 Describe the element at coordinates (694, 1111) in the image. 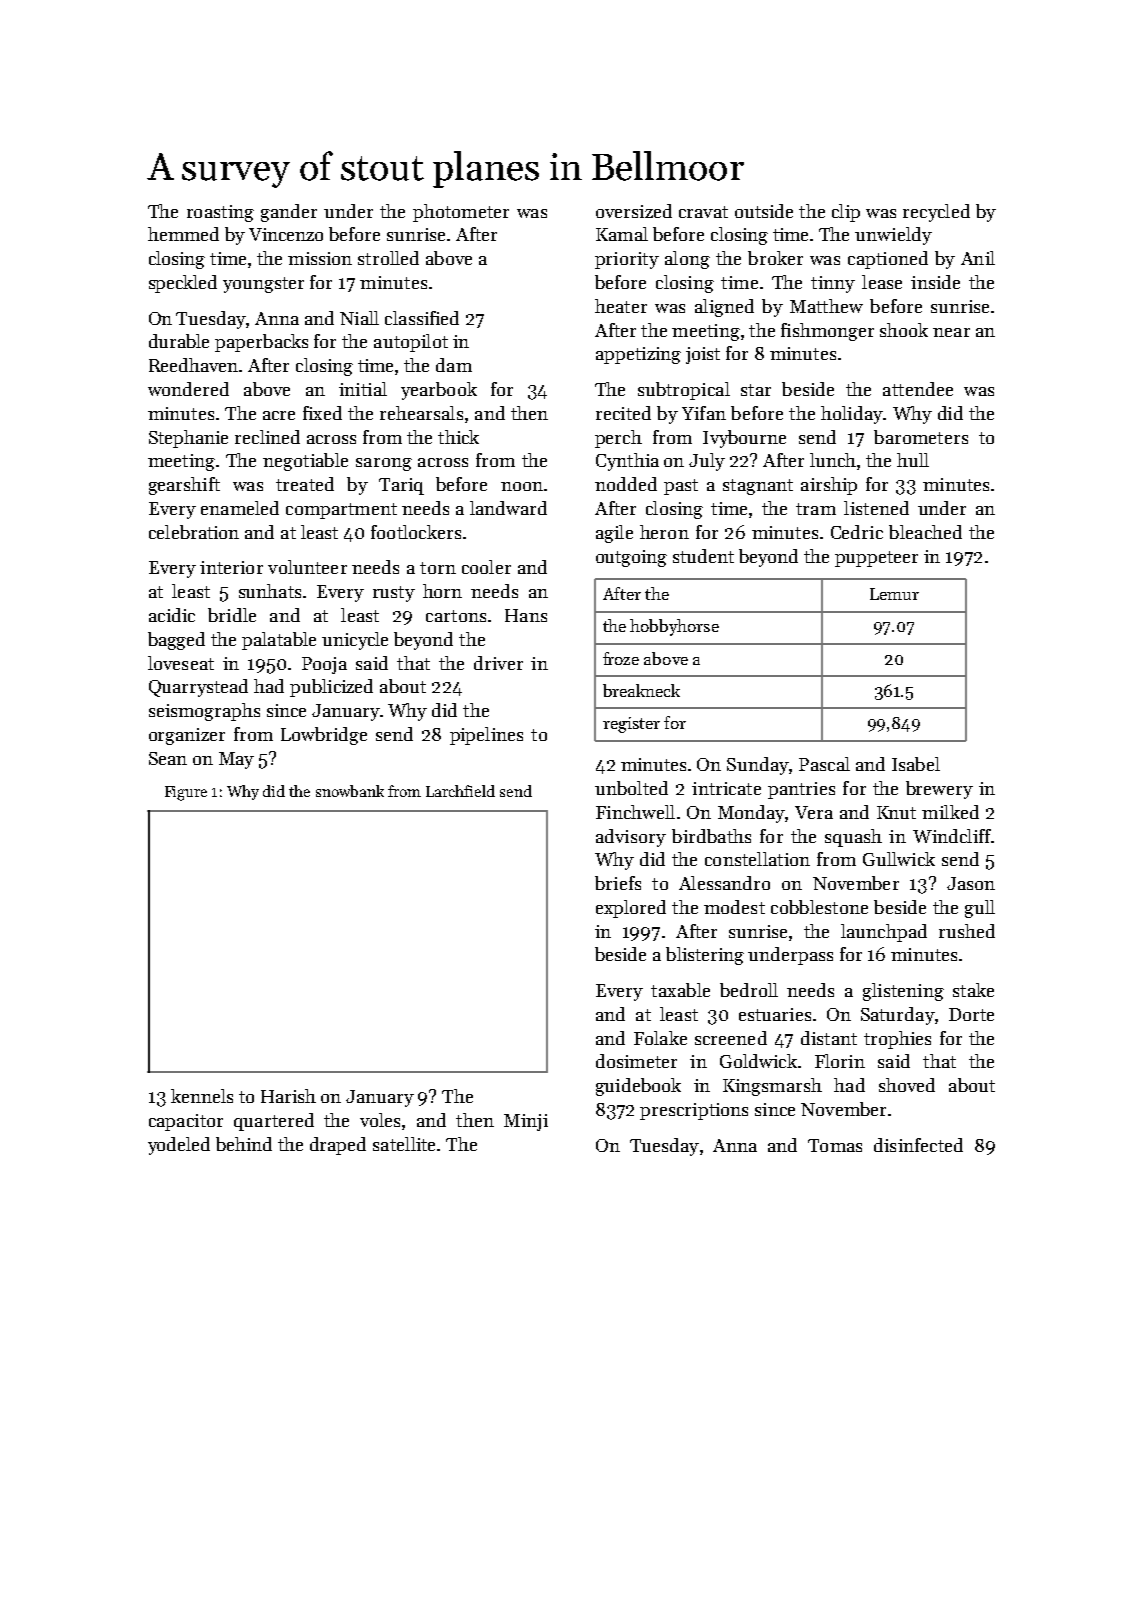

I see `prescriptions` at that location.
